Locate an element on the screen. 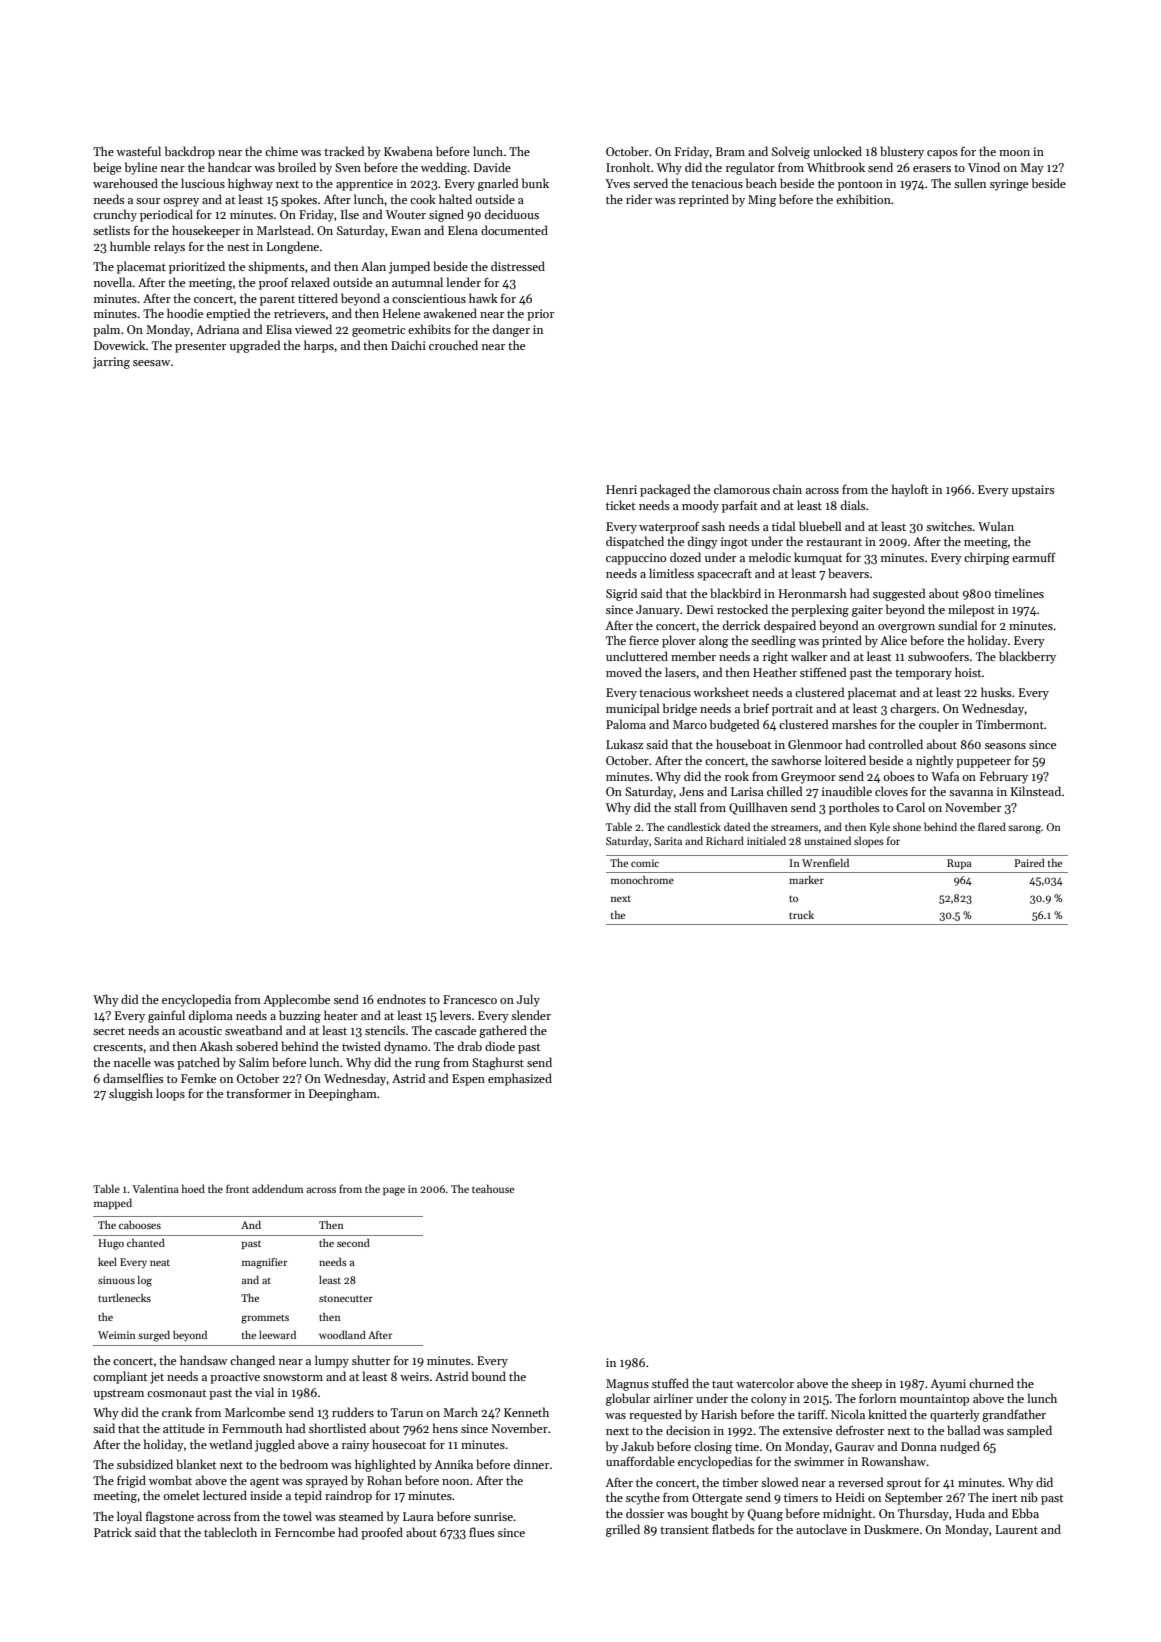 The width and height of the screenshot is (1161, 1642). Sigrid is located at coordinates (621, 594).
